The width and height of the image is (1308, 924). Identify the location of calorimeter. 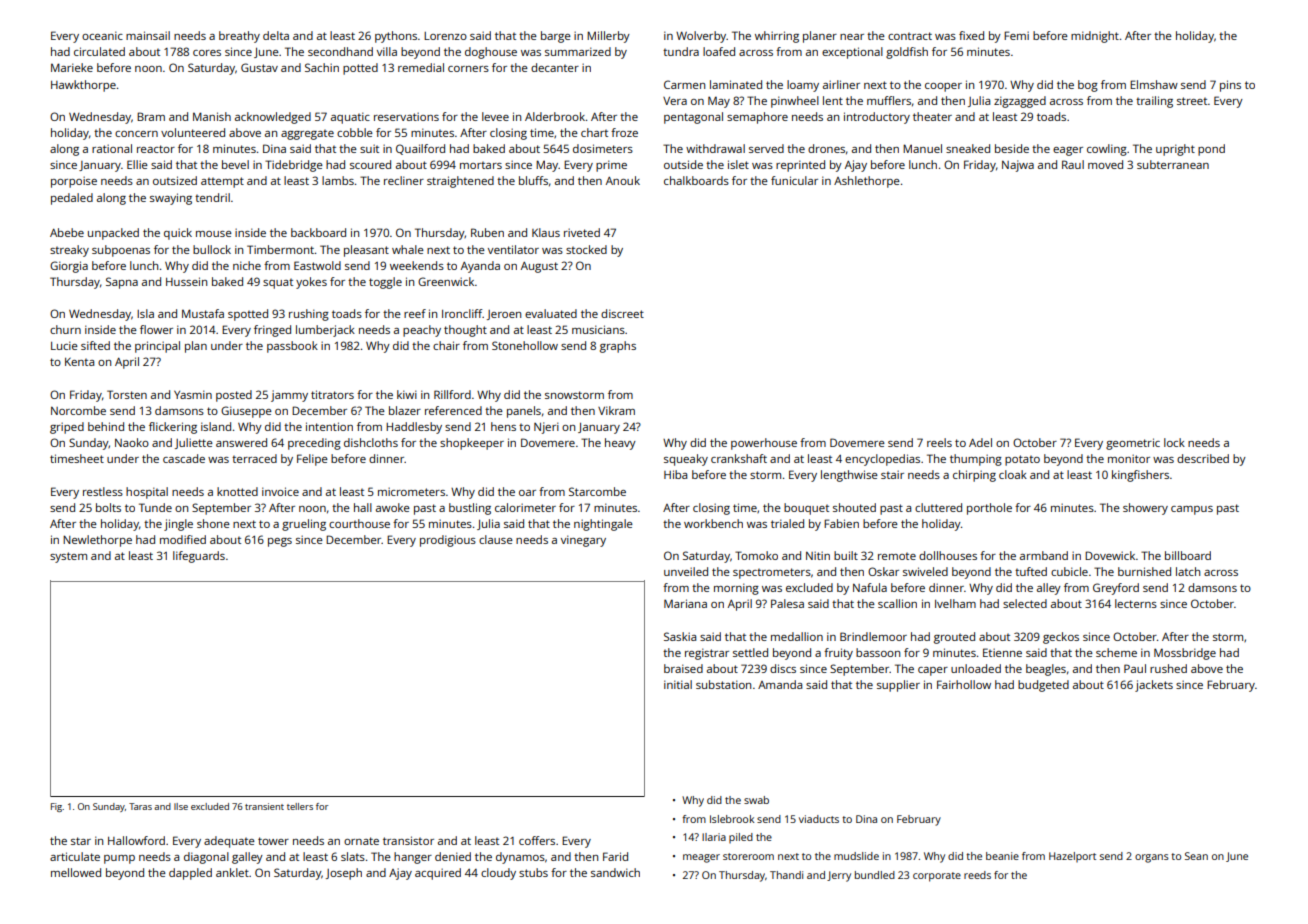
(525, 507).
